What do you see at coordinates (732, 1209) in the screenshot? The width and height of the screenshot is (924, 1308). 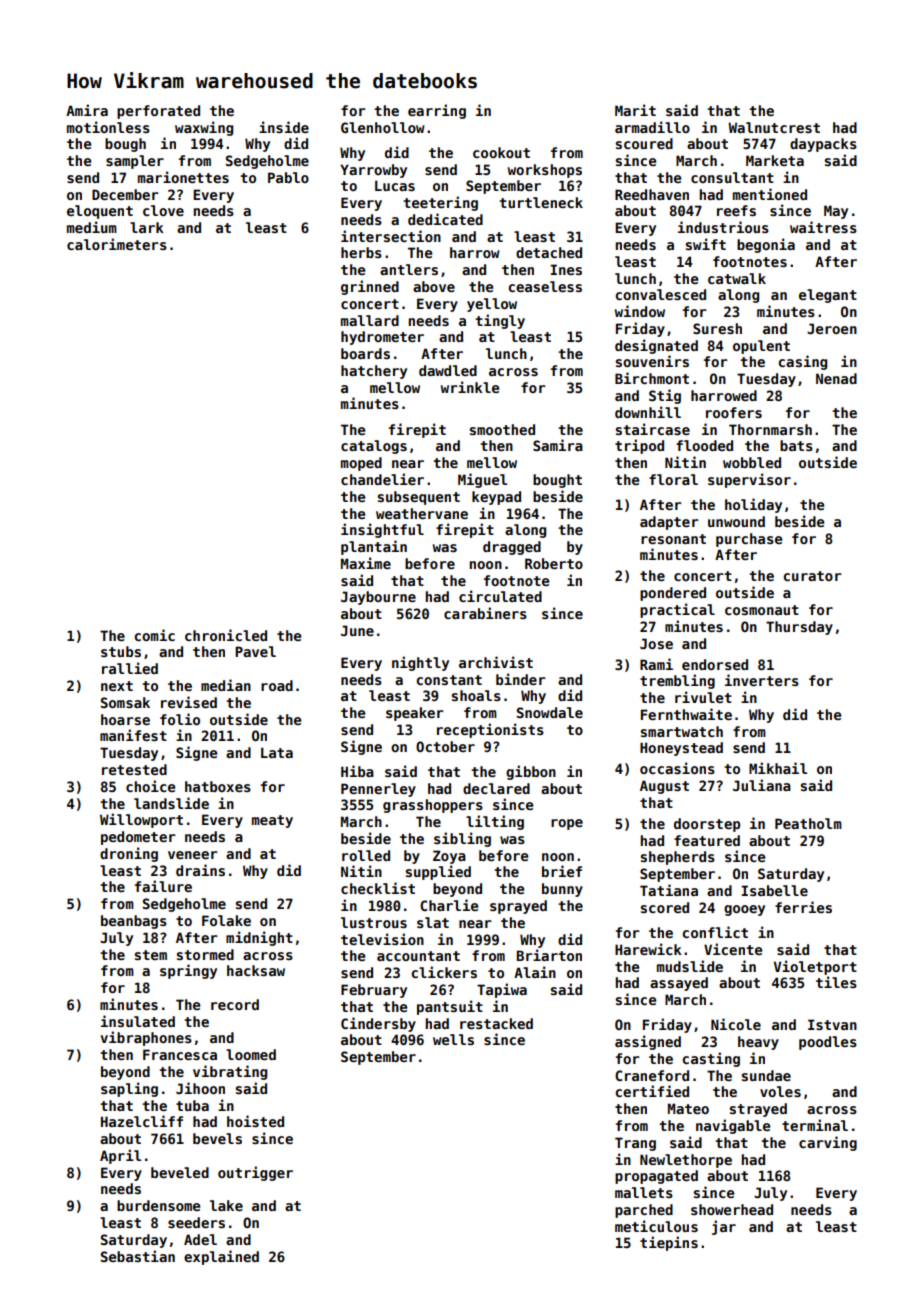 I see `showerhead` at bounding box center [732, 1209].
